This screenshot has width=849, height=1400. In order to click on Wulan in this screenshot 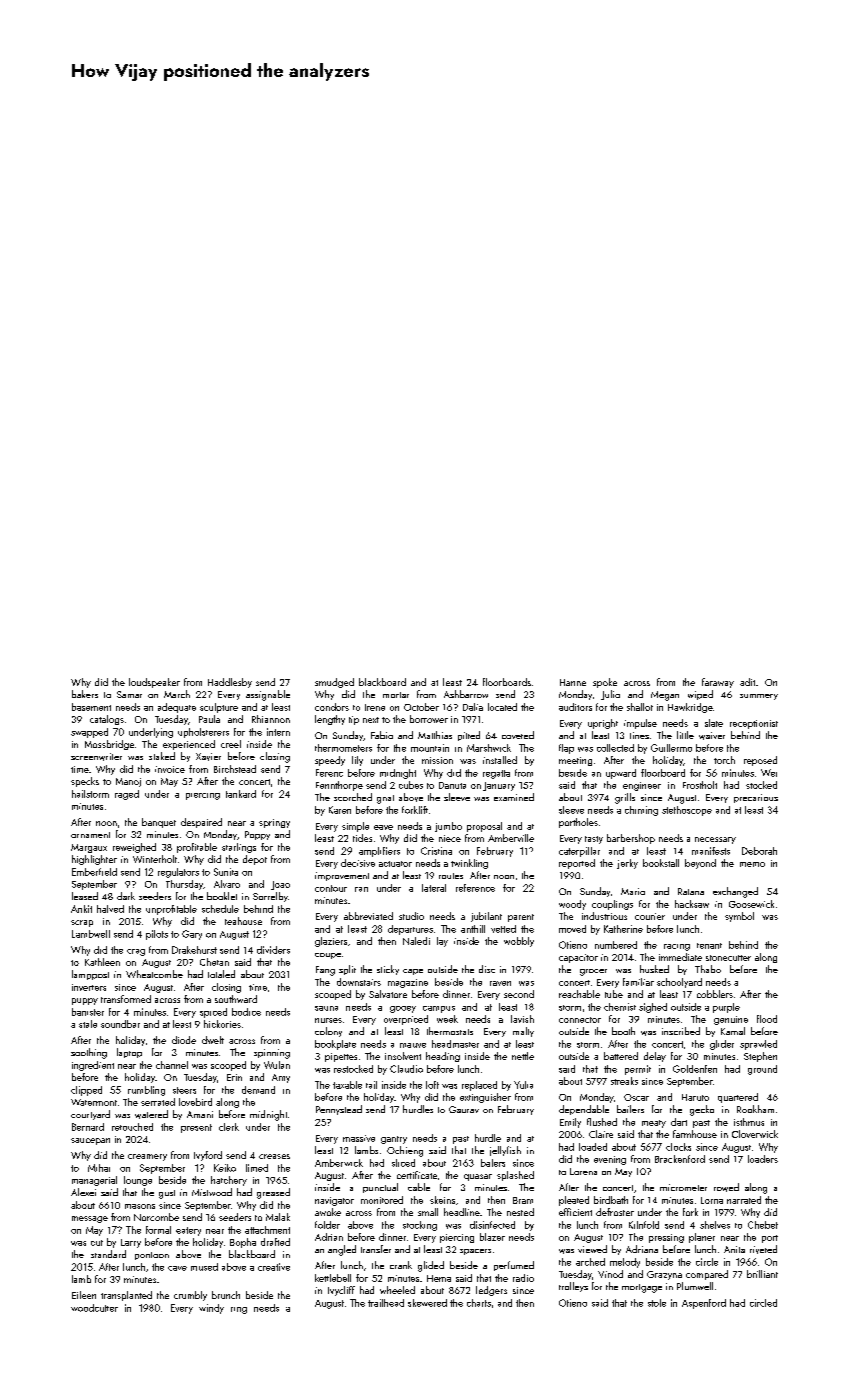, I will do `click(277, 1065)`.
